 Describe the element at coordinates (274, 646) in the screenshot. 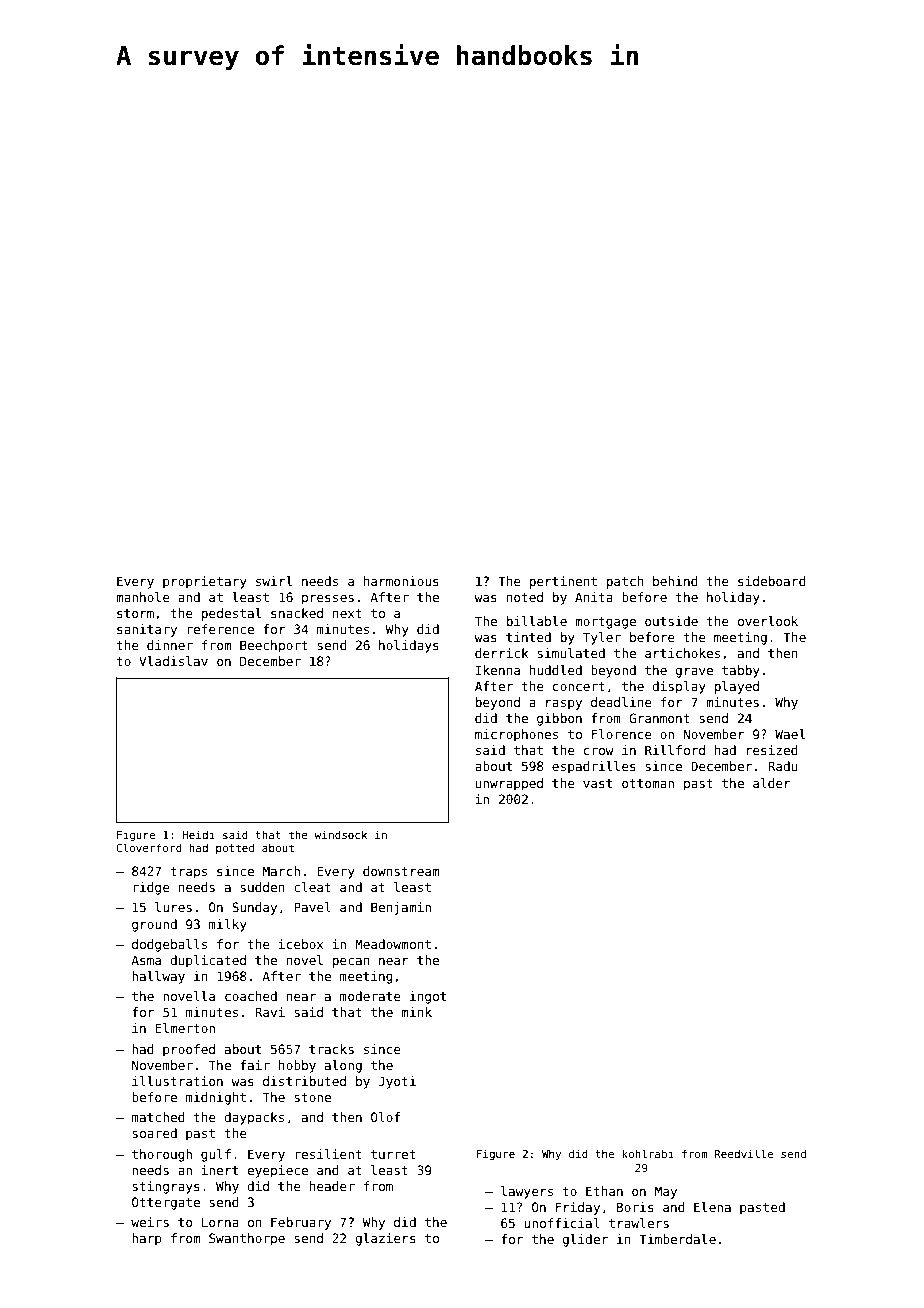

I see `Beechport` at that location.
